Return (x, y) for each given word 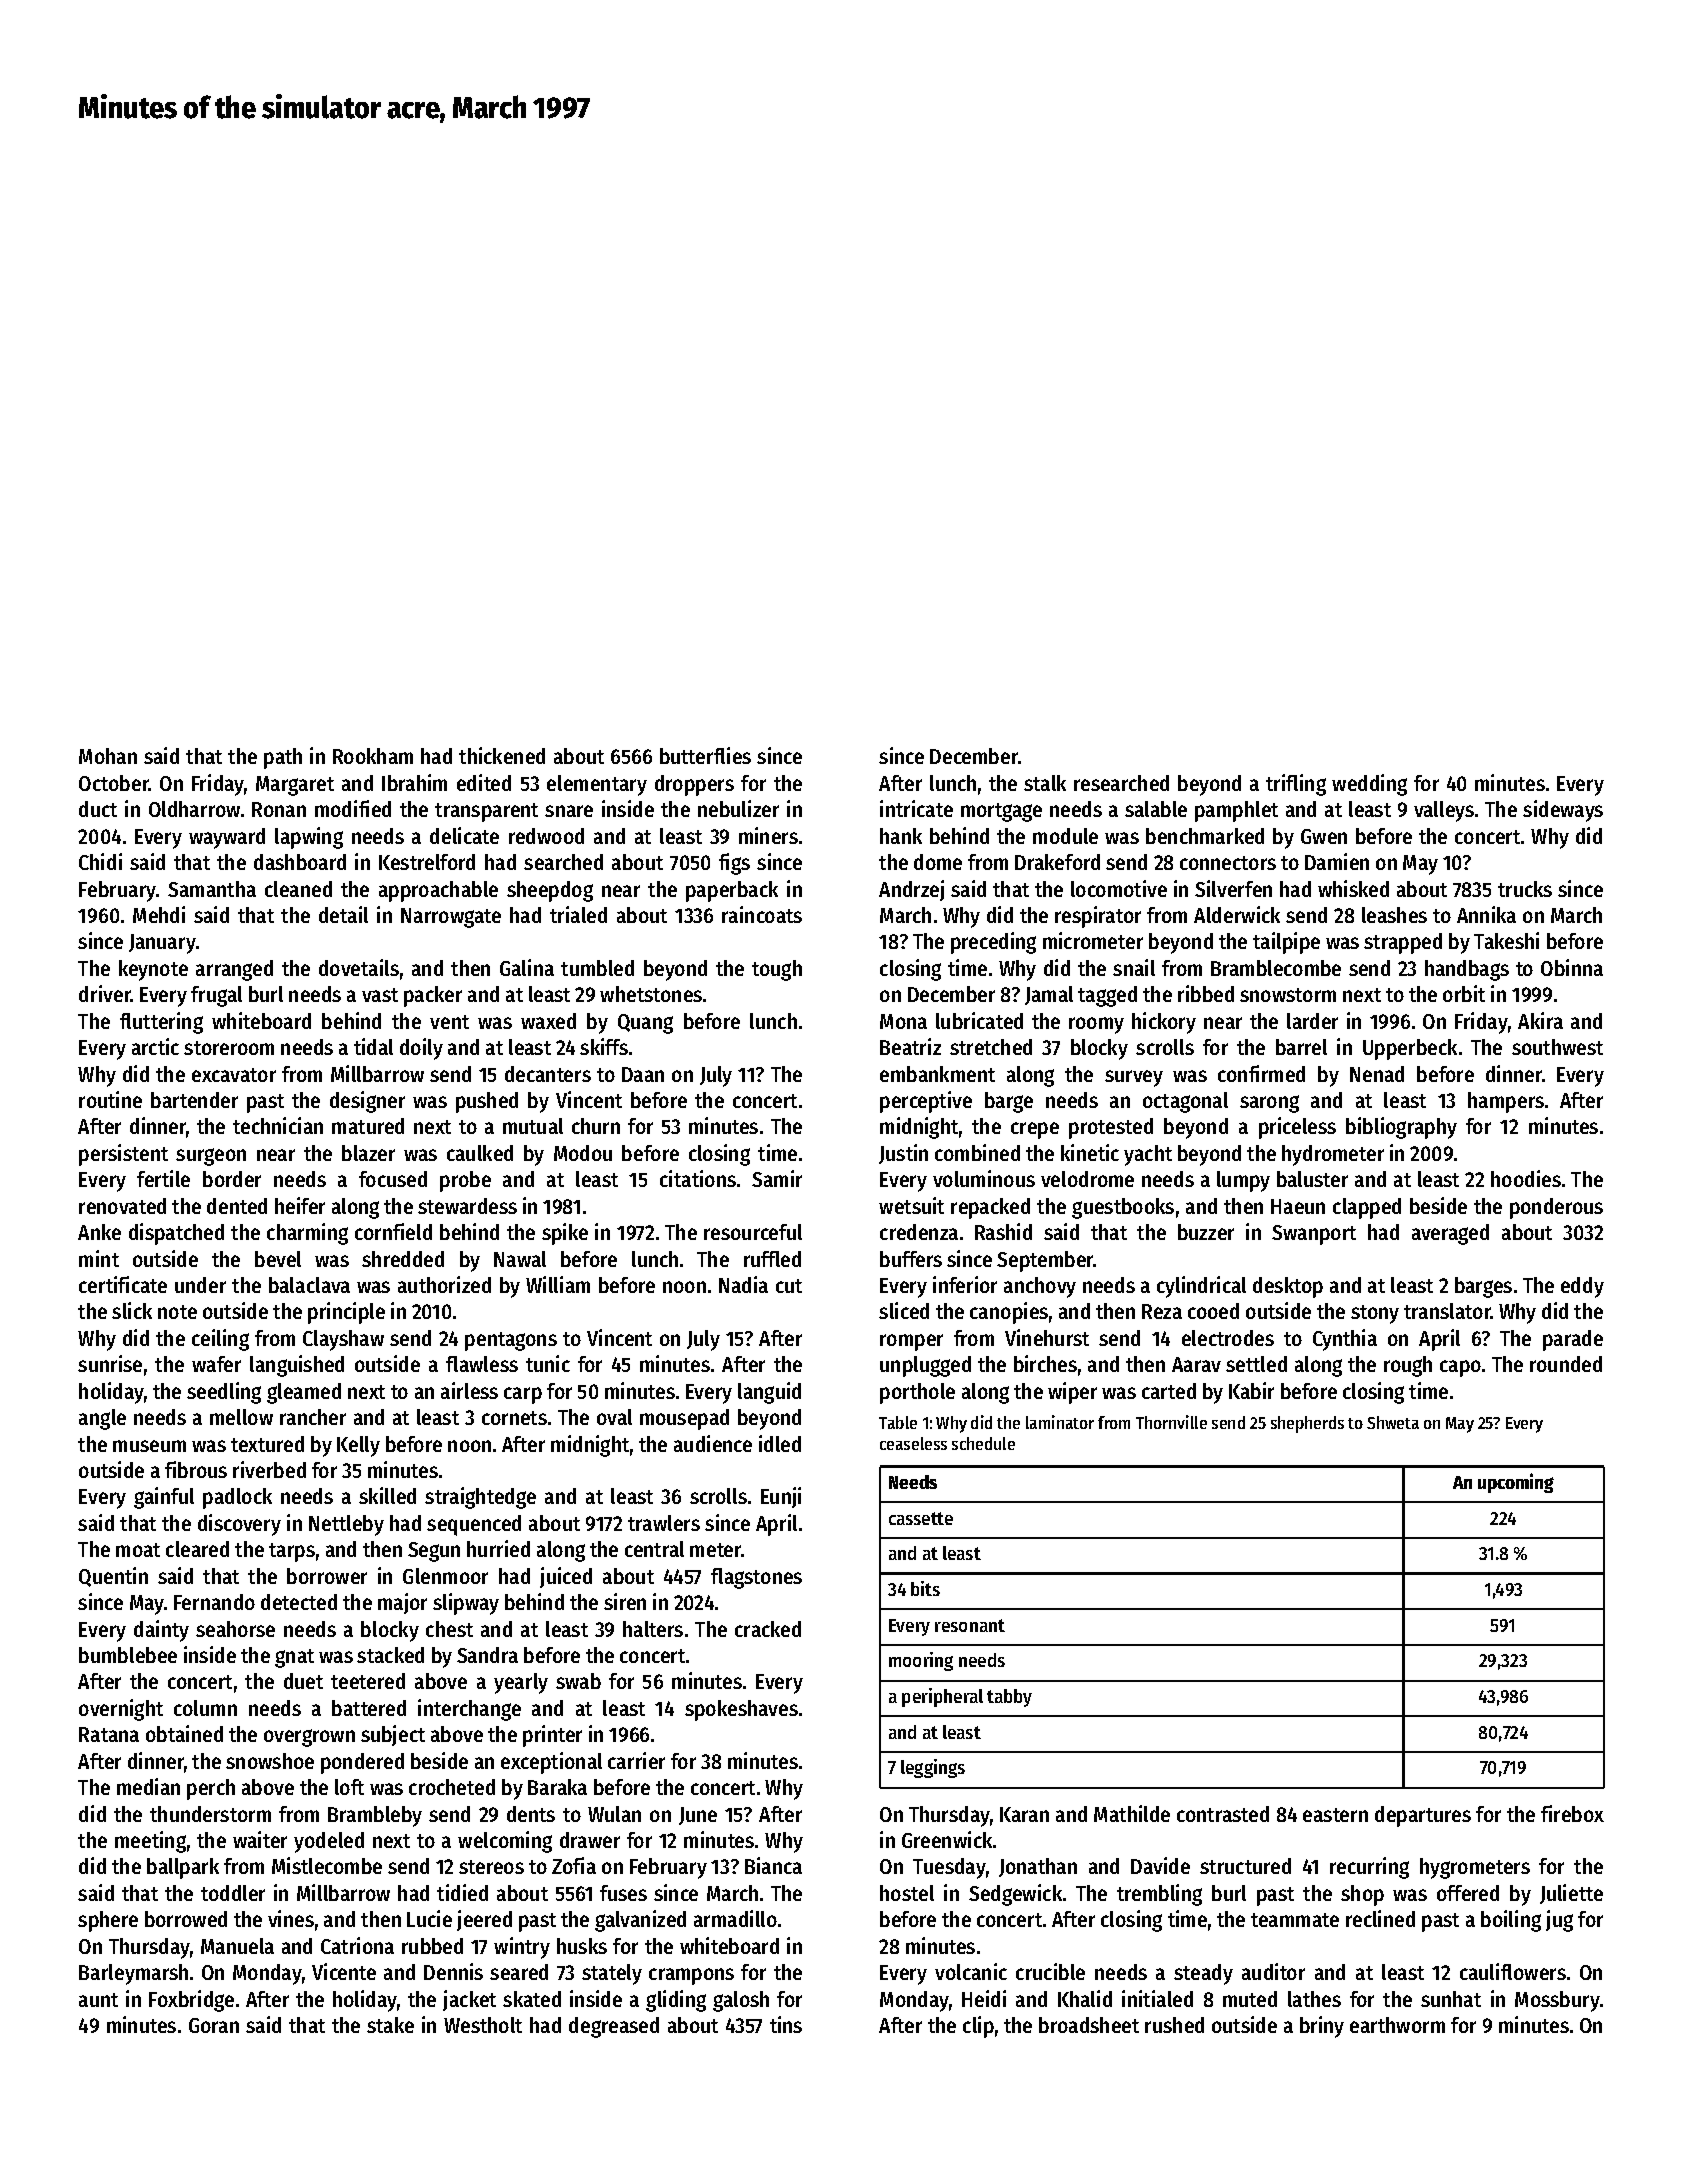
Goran (214, 2025)
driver (105, 993)
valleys (1444, 811)
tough (777, 970)
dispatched (176, 1234)
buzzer (1206, 1232)
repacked (990, 1208)
